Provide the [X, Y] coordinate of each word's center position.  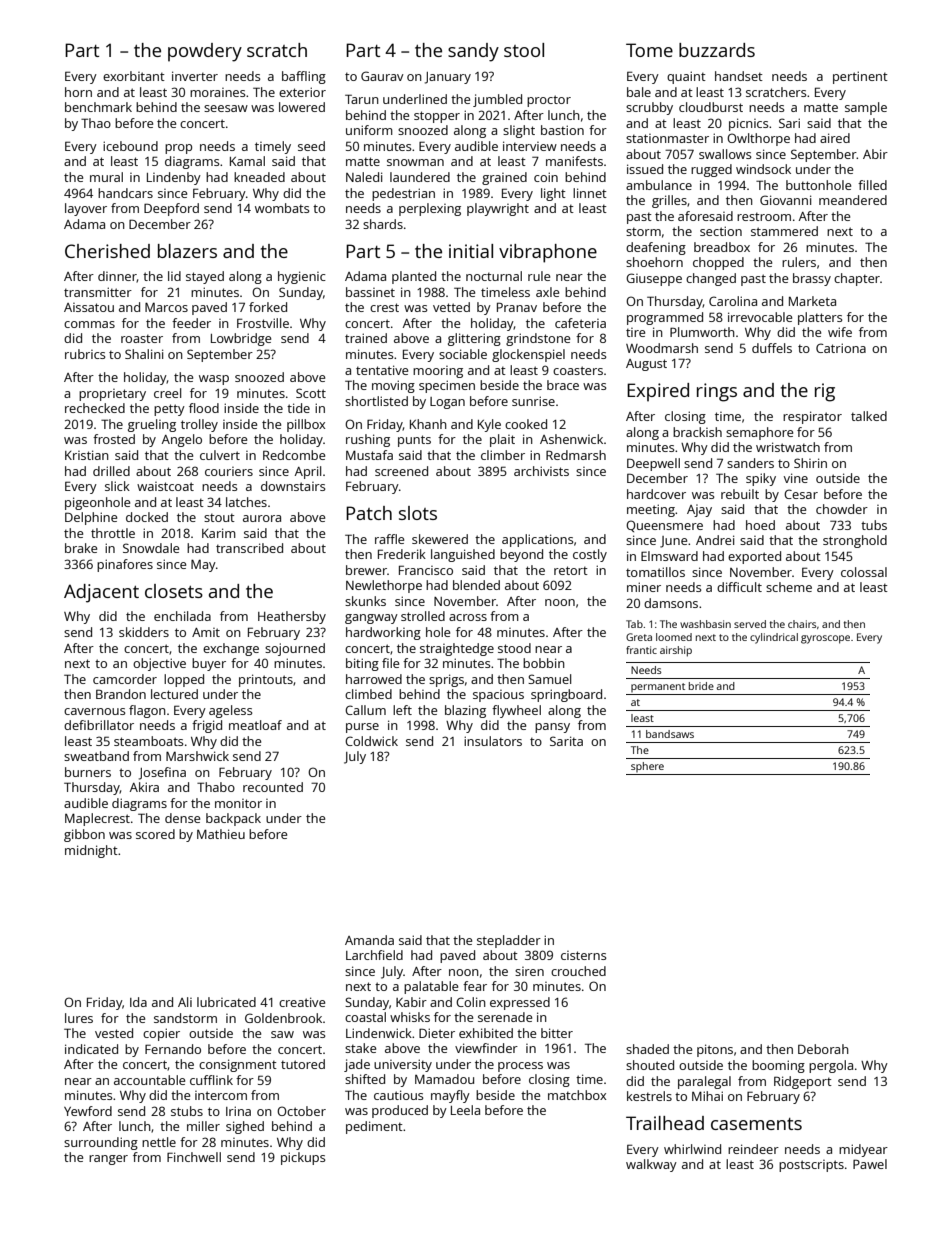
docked [147, 517]
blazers [187, 251]
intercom [221, 1095]
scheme [789, 587]
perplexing [430, 209]
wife [840, 332]
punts [414, 441]
